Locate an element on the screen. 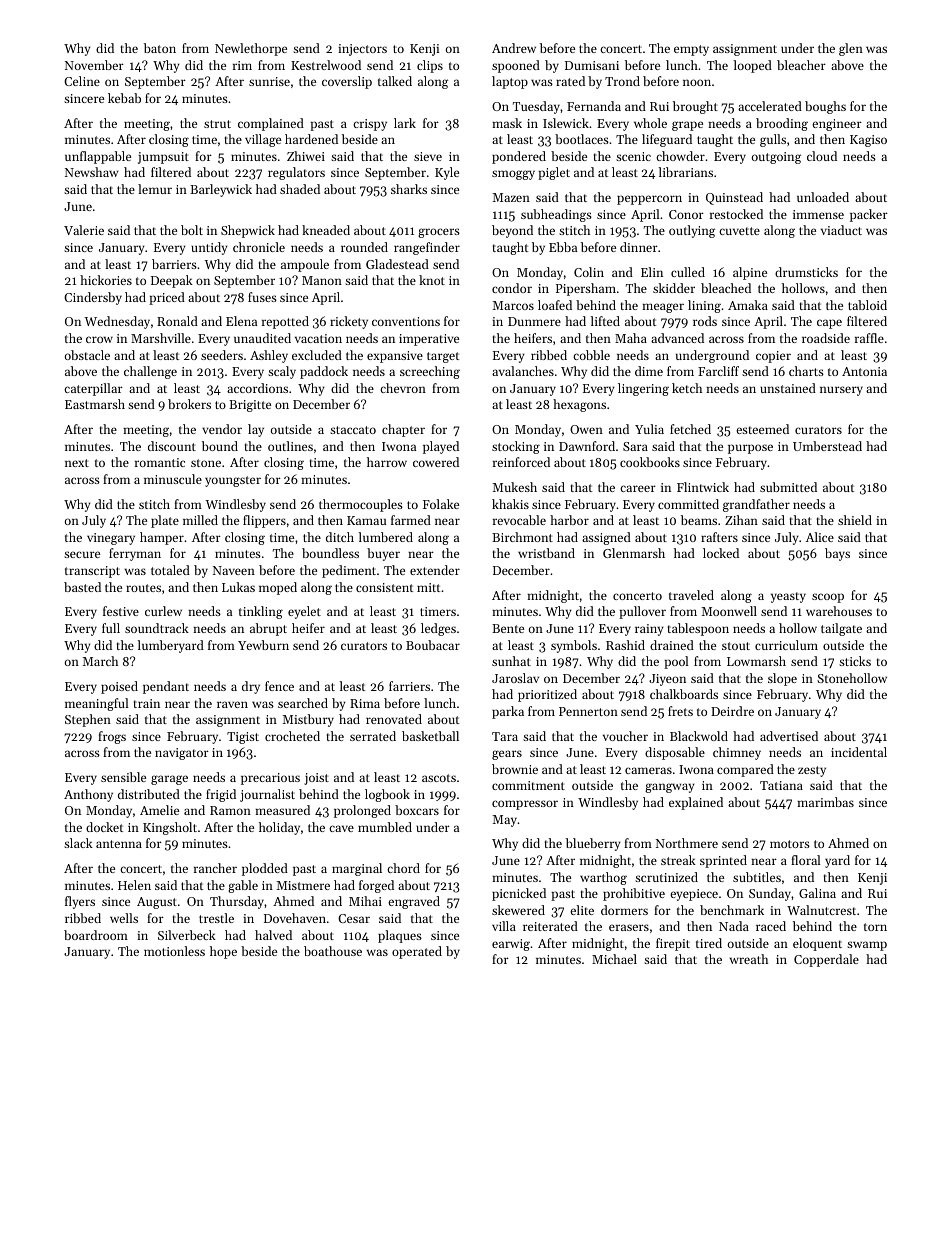  kebab is located at coordinates (124, 98).
